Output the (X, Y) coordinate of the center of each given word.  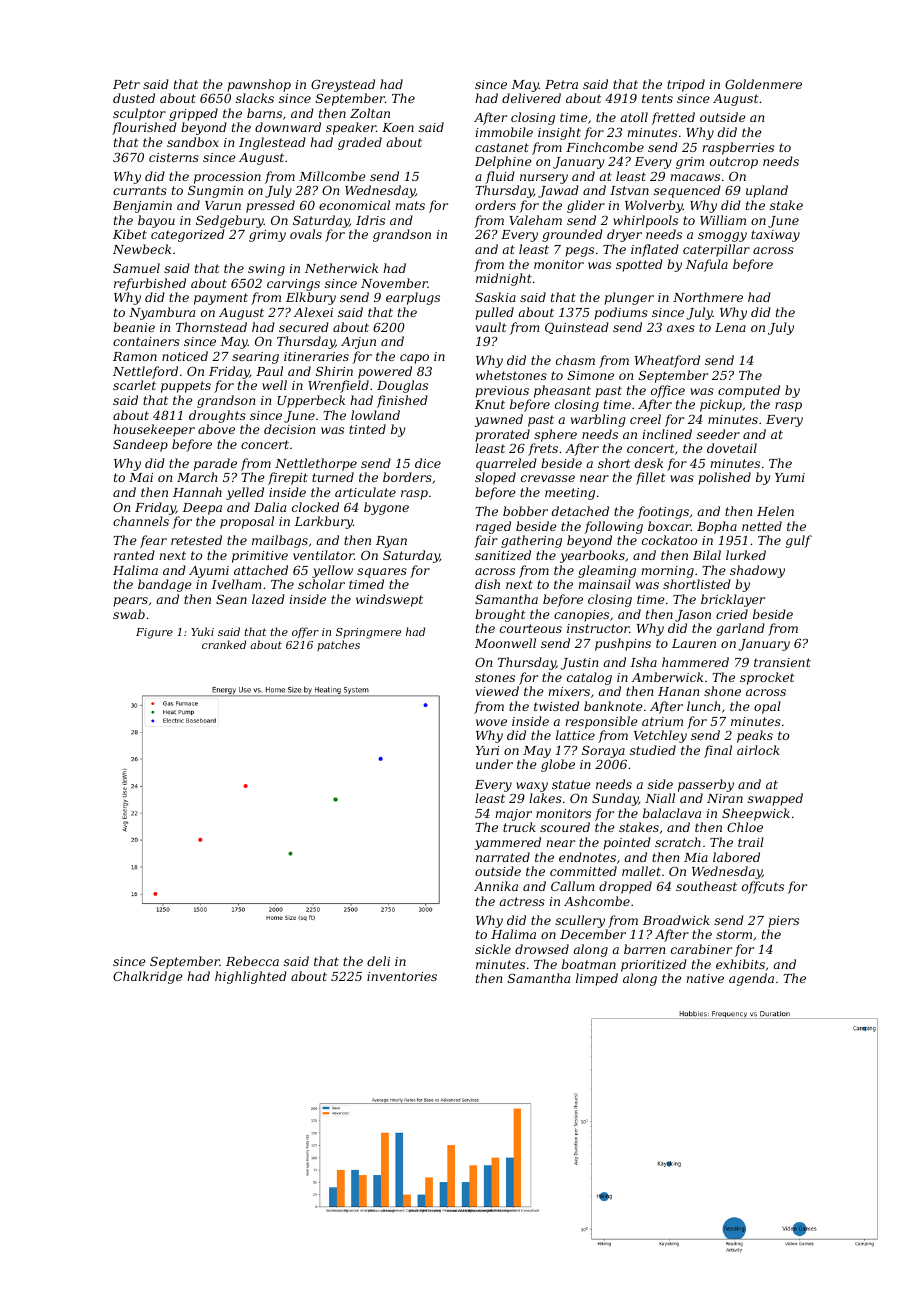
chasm (575, 360)
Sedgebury (230, 221)
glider (586, 206)
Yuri (488, 750)
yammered (507, 843)
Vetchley (660, 736)
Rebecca (252, 961)
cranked (224, 644)
